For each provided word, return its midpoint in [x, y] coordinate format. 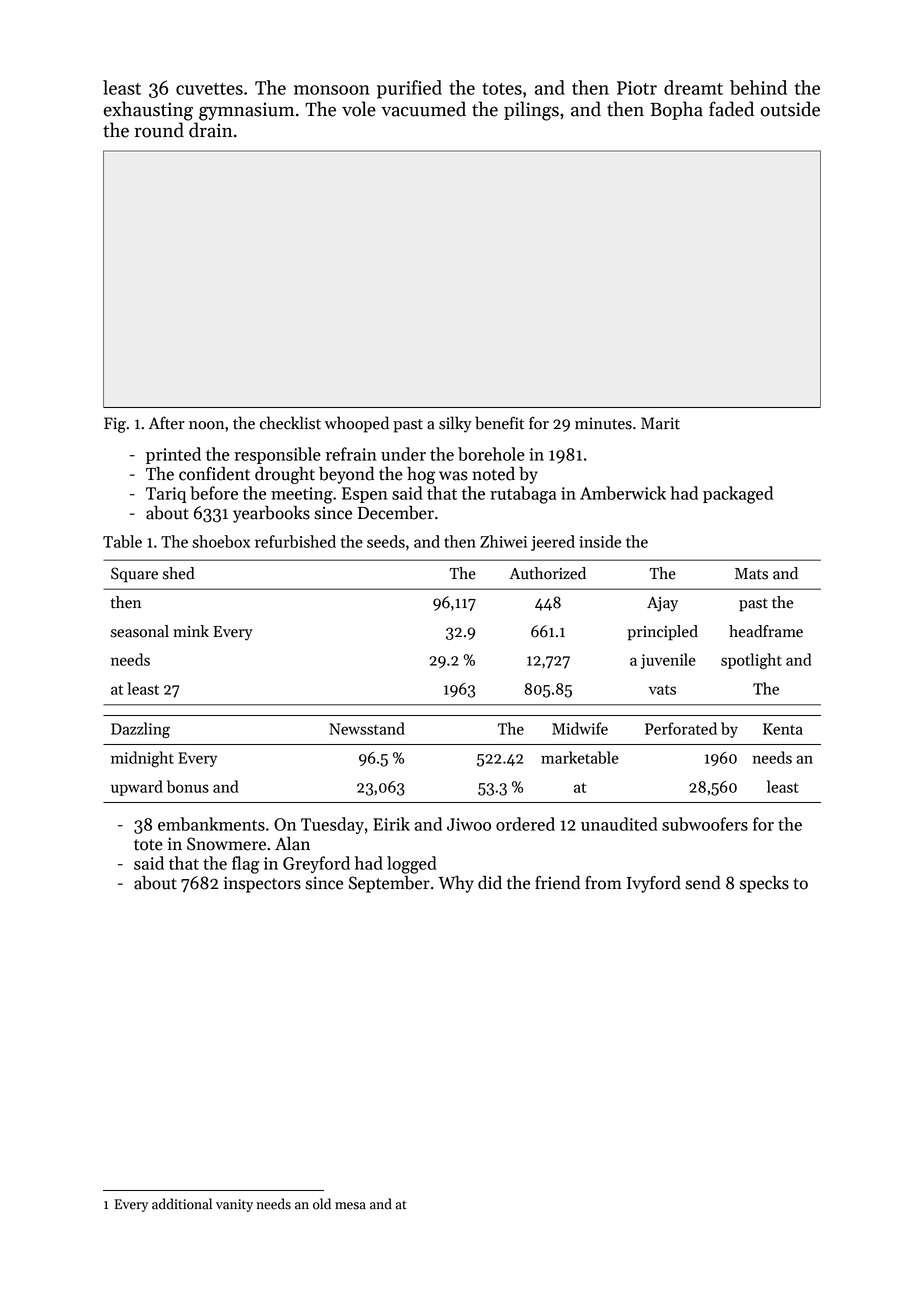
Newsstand [367, 728]
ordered [525, 824]
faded [731, 109]
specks [764, 884]
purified [409, 89]
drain [211, 130]
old [322, 1204]
